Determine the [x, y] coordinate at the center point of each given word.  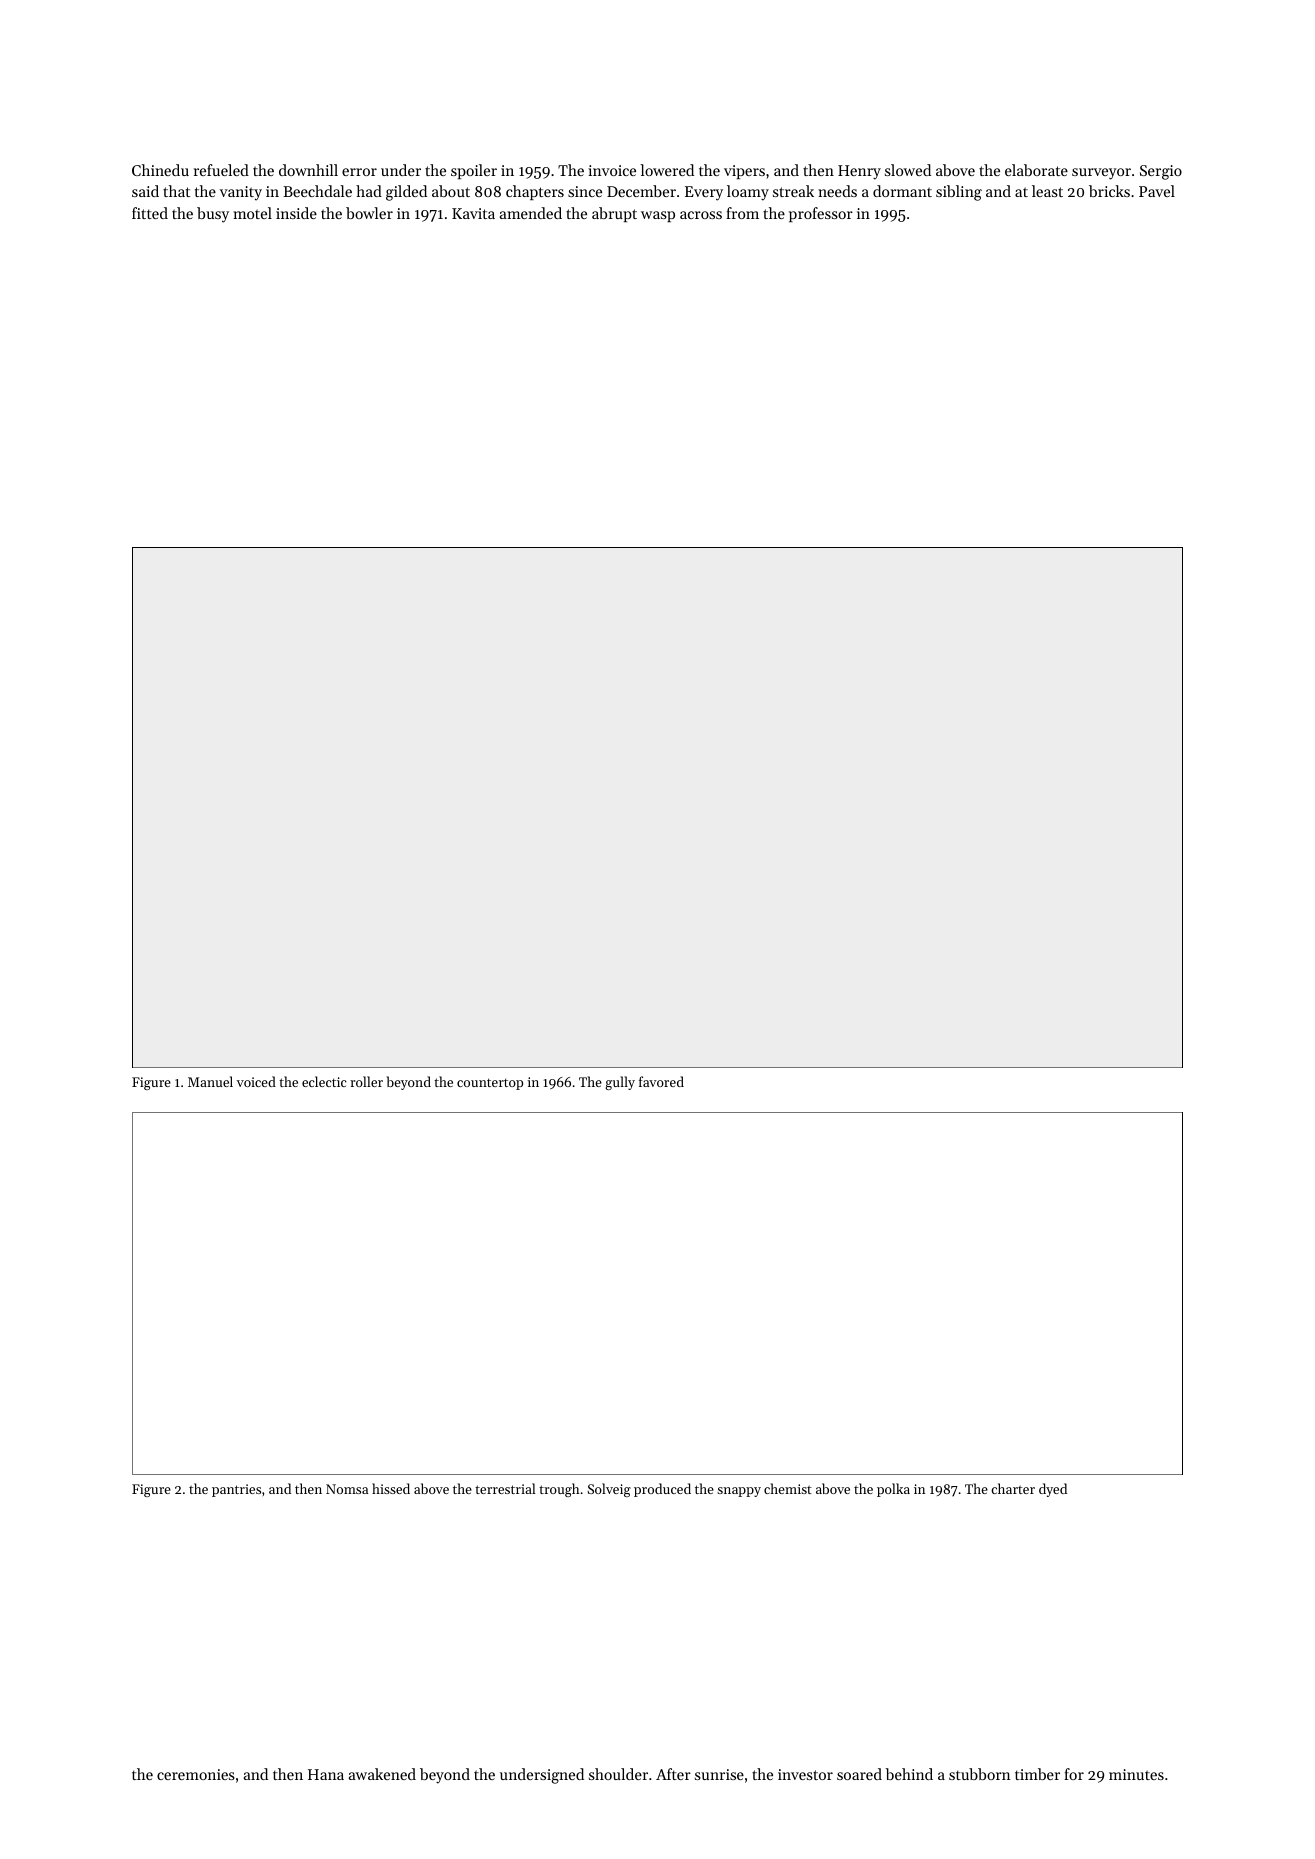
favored [661, 1081]
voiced [256, 1081]
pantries [236, 1490]
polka [893, 1490]
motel [252, 213]
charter [1013, 1488]
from [742, 213]
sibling [959, 193]
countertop [490, 1084]
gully [620, 1083]
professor [821, 214]
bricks [1109, 191]
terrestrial [505, 1488]
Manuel [210, 1081]
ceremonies [196, 1774]
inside [296, 213]
